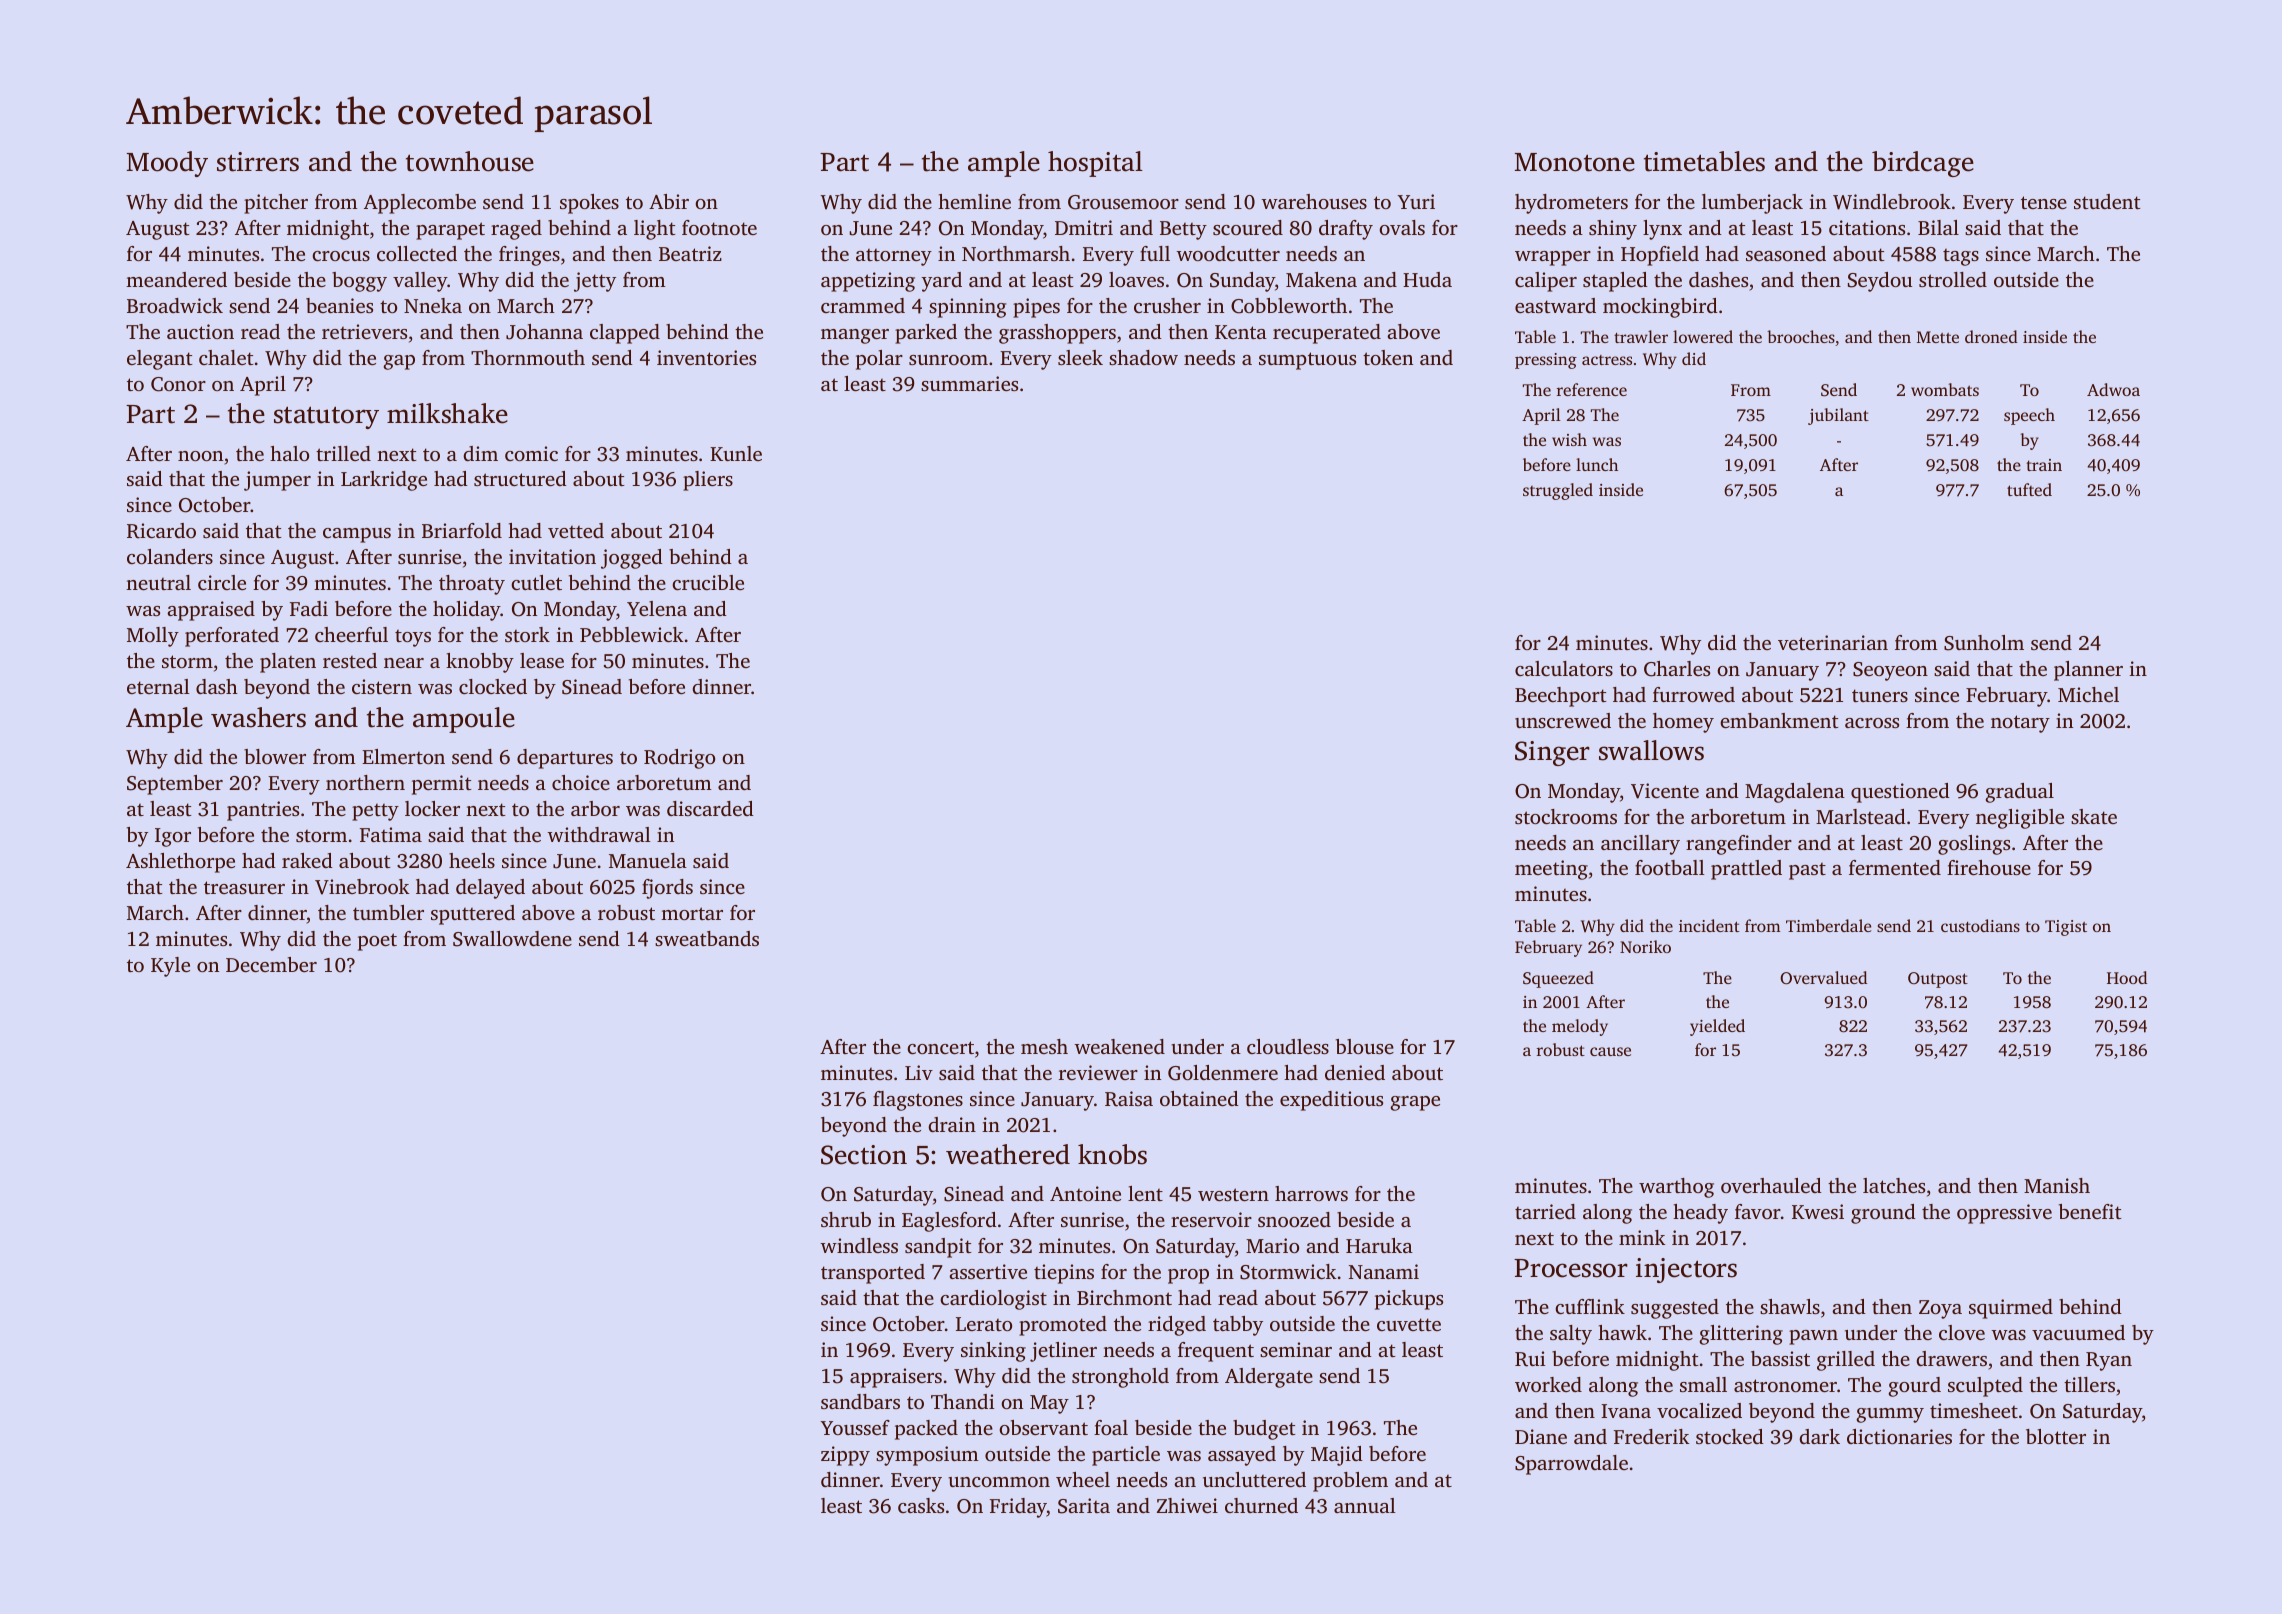  What do you see at coordinates (1564, 668) in the page?
I see `calculators` at bounding box center [1564, 668].
